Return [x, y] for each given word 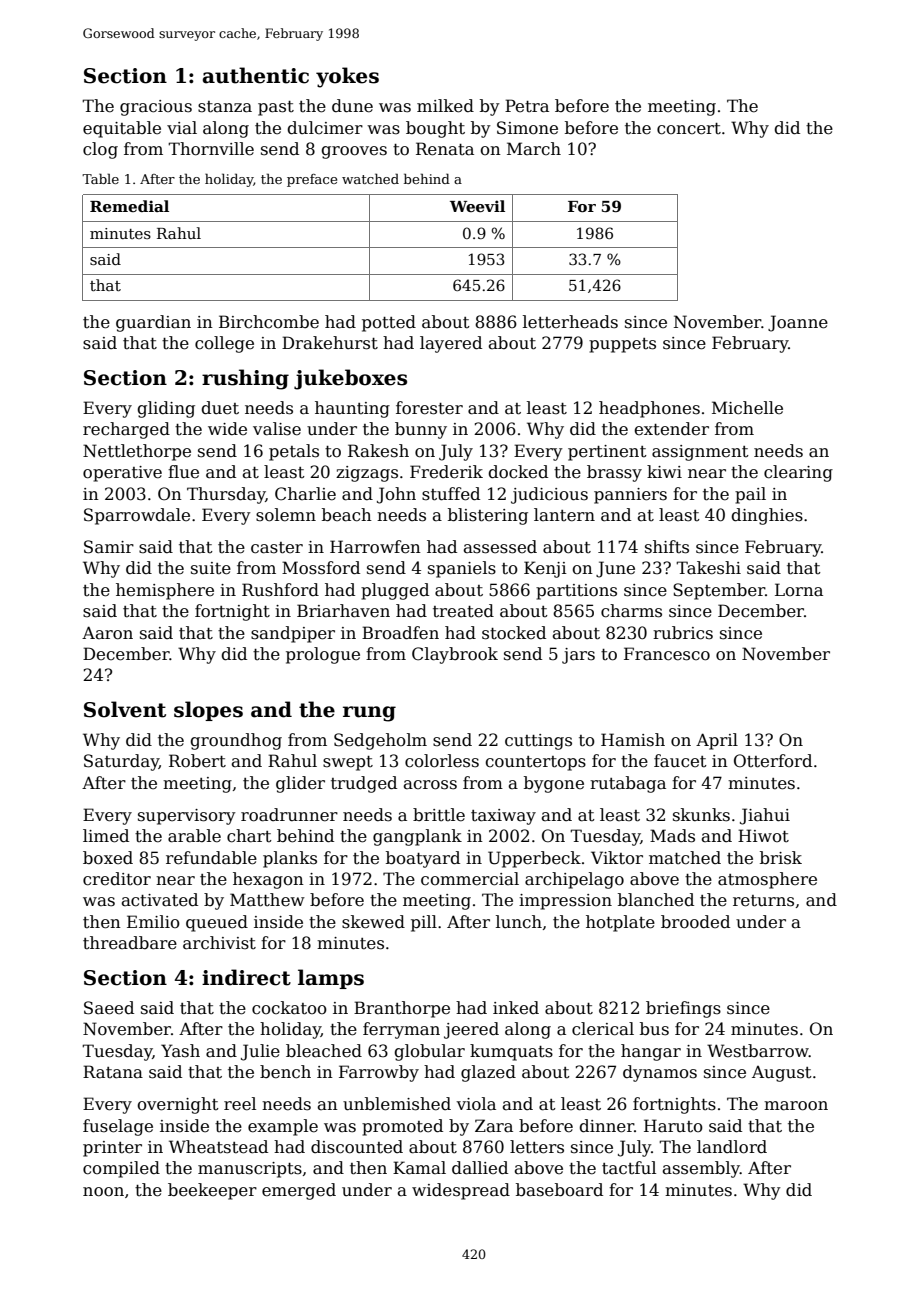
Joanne [798, 323]
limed [106, 836]
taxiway [503, 817]
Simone [527, 128]
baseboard [559, 1190]
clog [100, 150]
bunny [421, 430]
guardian [153, 323]
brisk [781, 858]
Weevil [477, 206]
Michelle [747, 408]
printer [112, 1149]
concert [689, 129]
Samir [109, 547]
